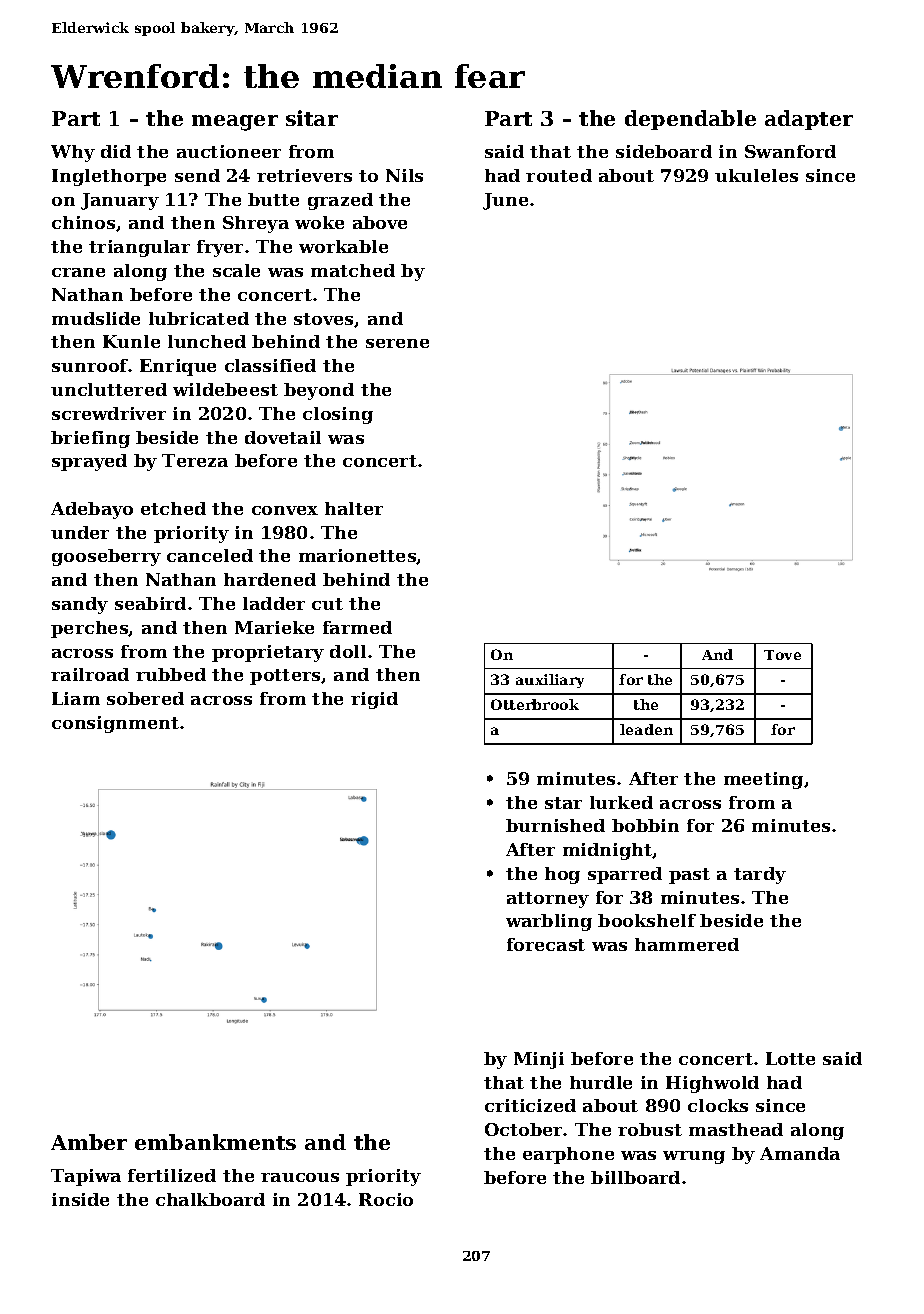 The height and width of the page is (1314, 924). Describe the element at coordinates (386, 1199) in the page. I see `Rocio` at that location.
